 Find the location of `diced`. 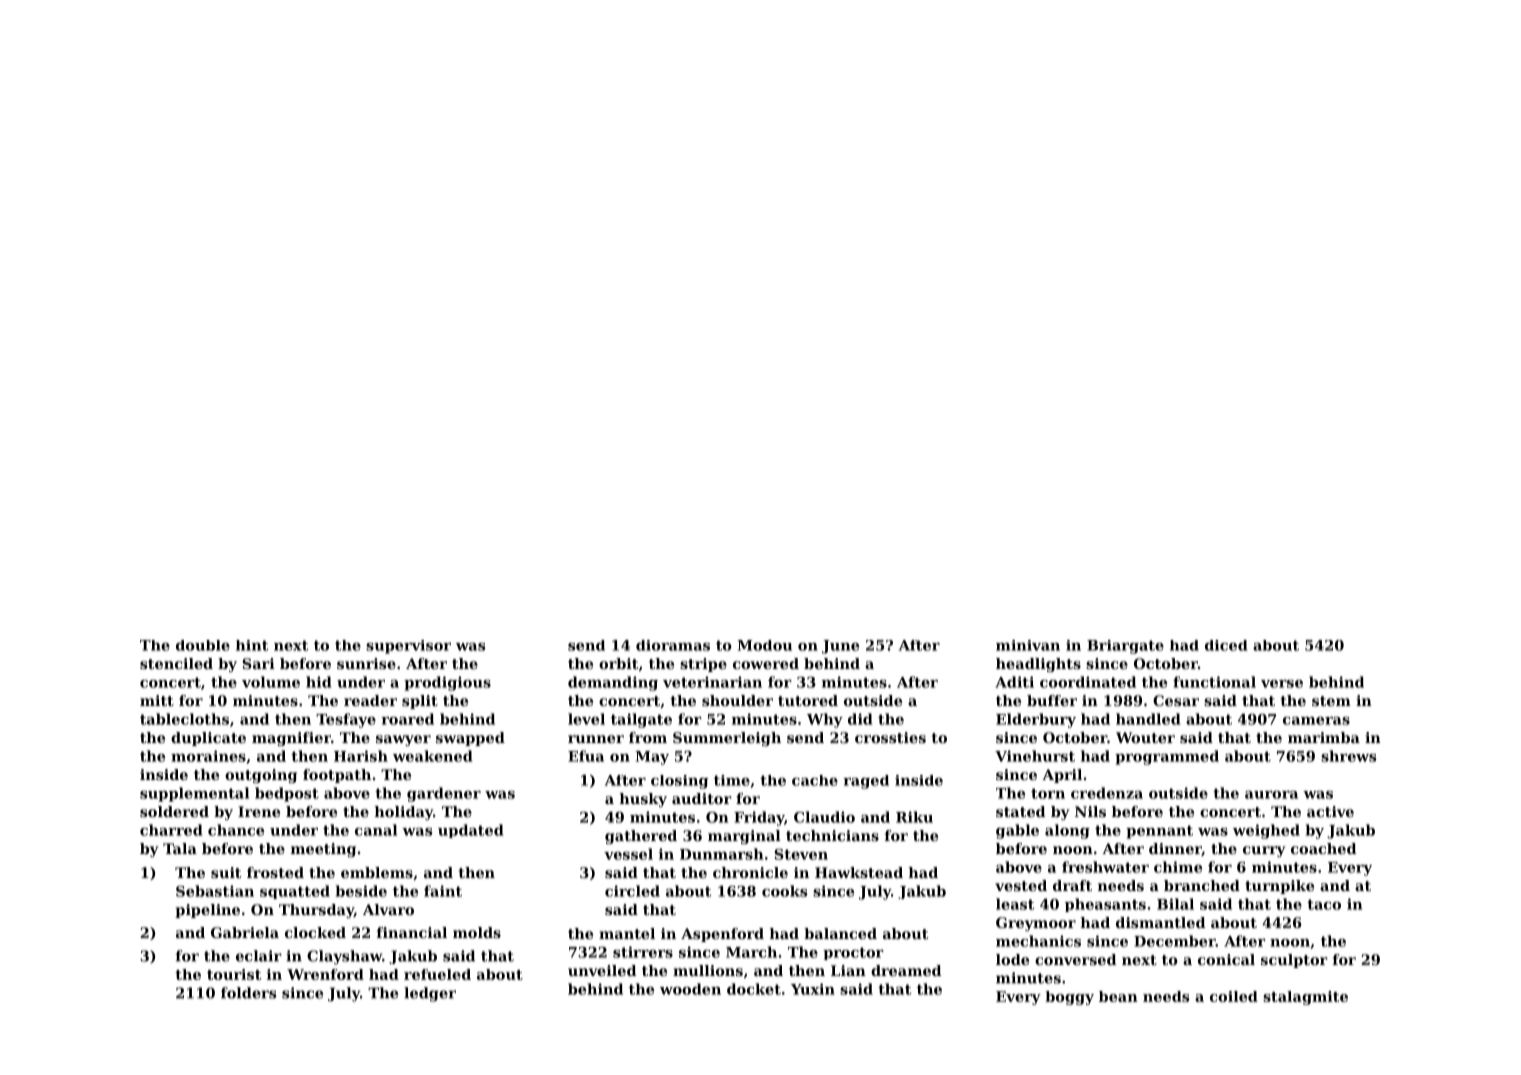

diced is located at coordinates (1226, 645).
